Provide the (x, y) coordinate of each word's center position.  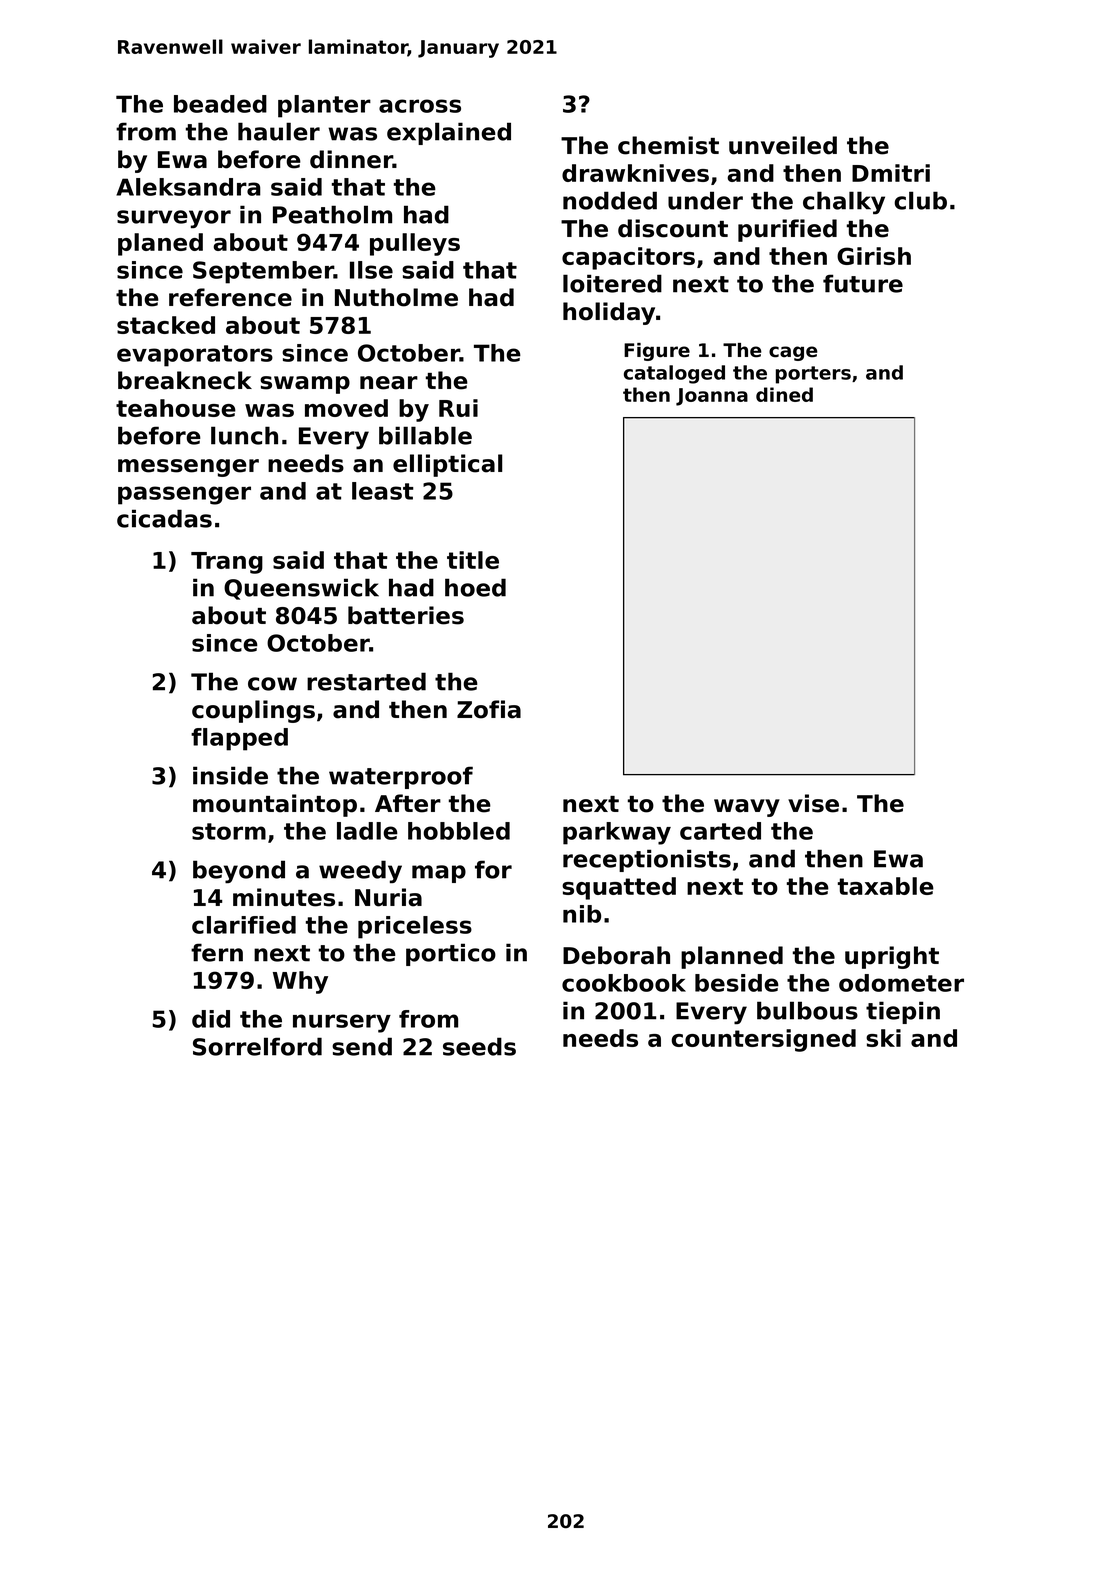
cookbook (624, 983)
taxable (886, 886)
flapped (239, 739)
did (211, 1019)
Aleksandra (188, 187)
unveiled (783, 145)
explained (449, 133)
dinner (351, 159)
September (263, 272)
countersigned (763, 1040)
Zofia (489, 709)
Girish (874, 256)
